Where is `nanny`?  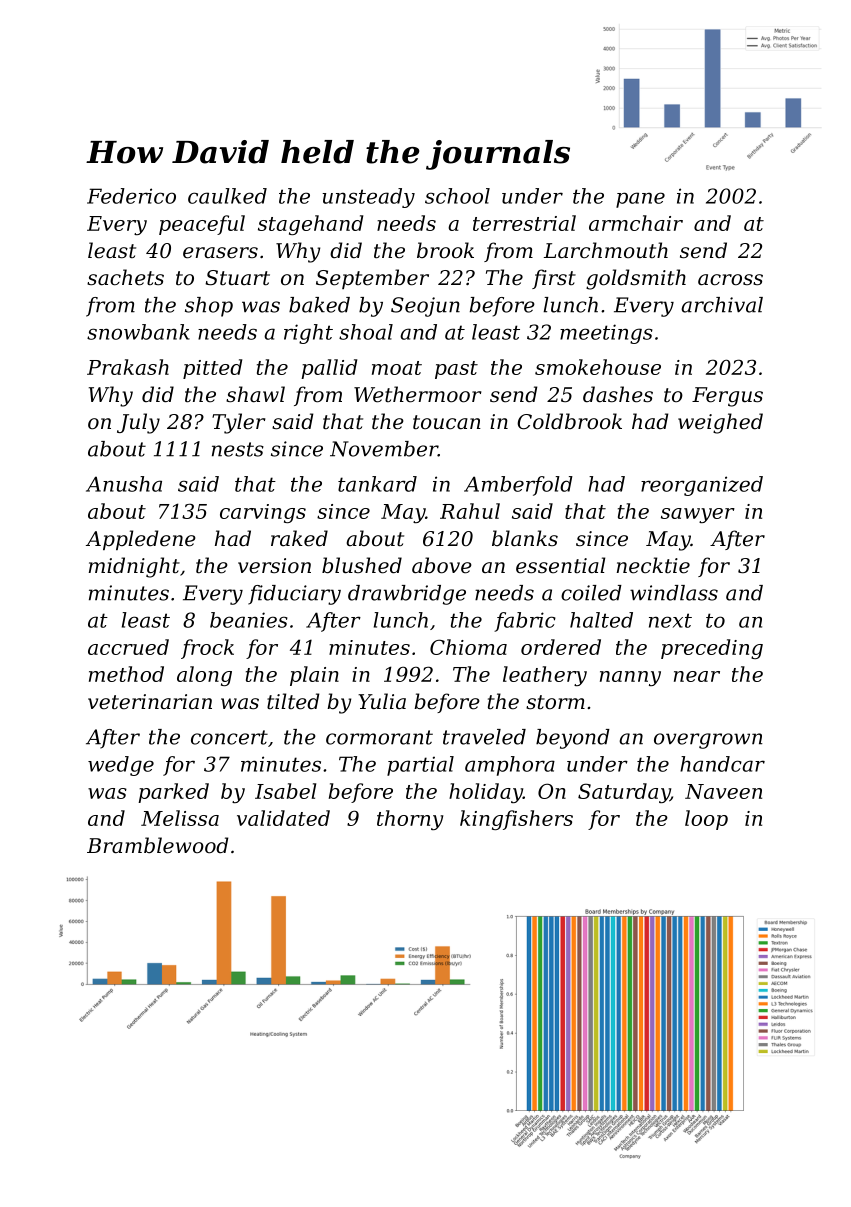
nanny is located at coordinates (630, 678).
